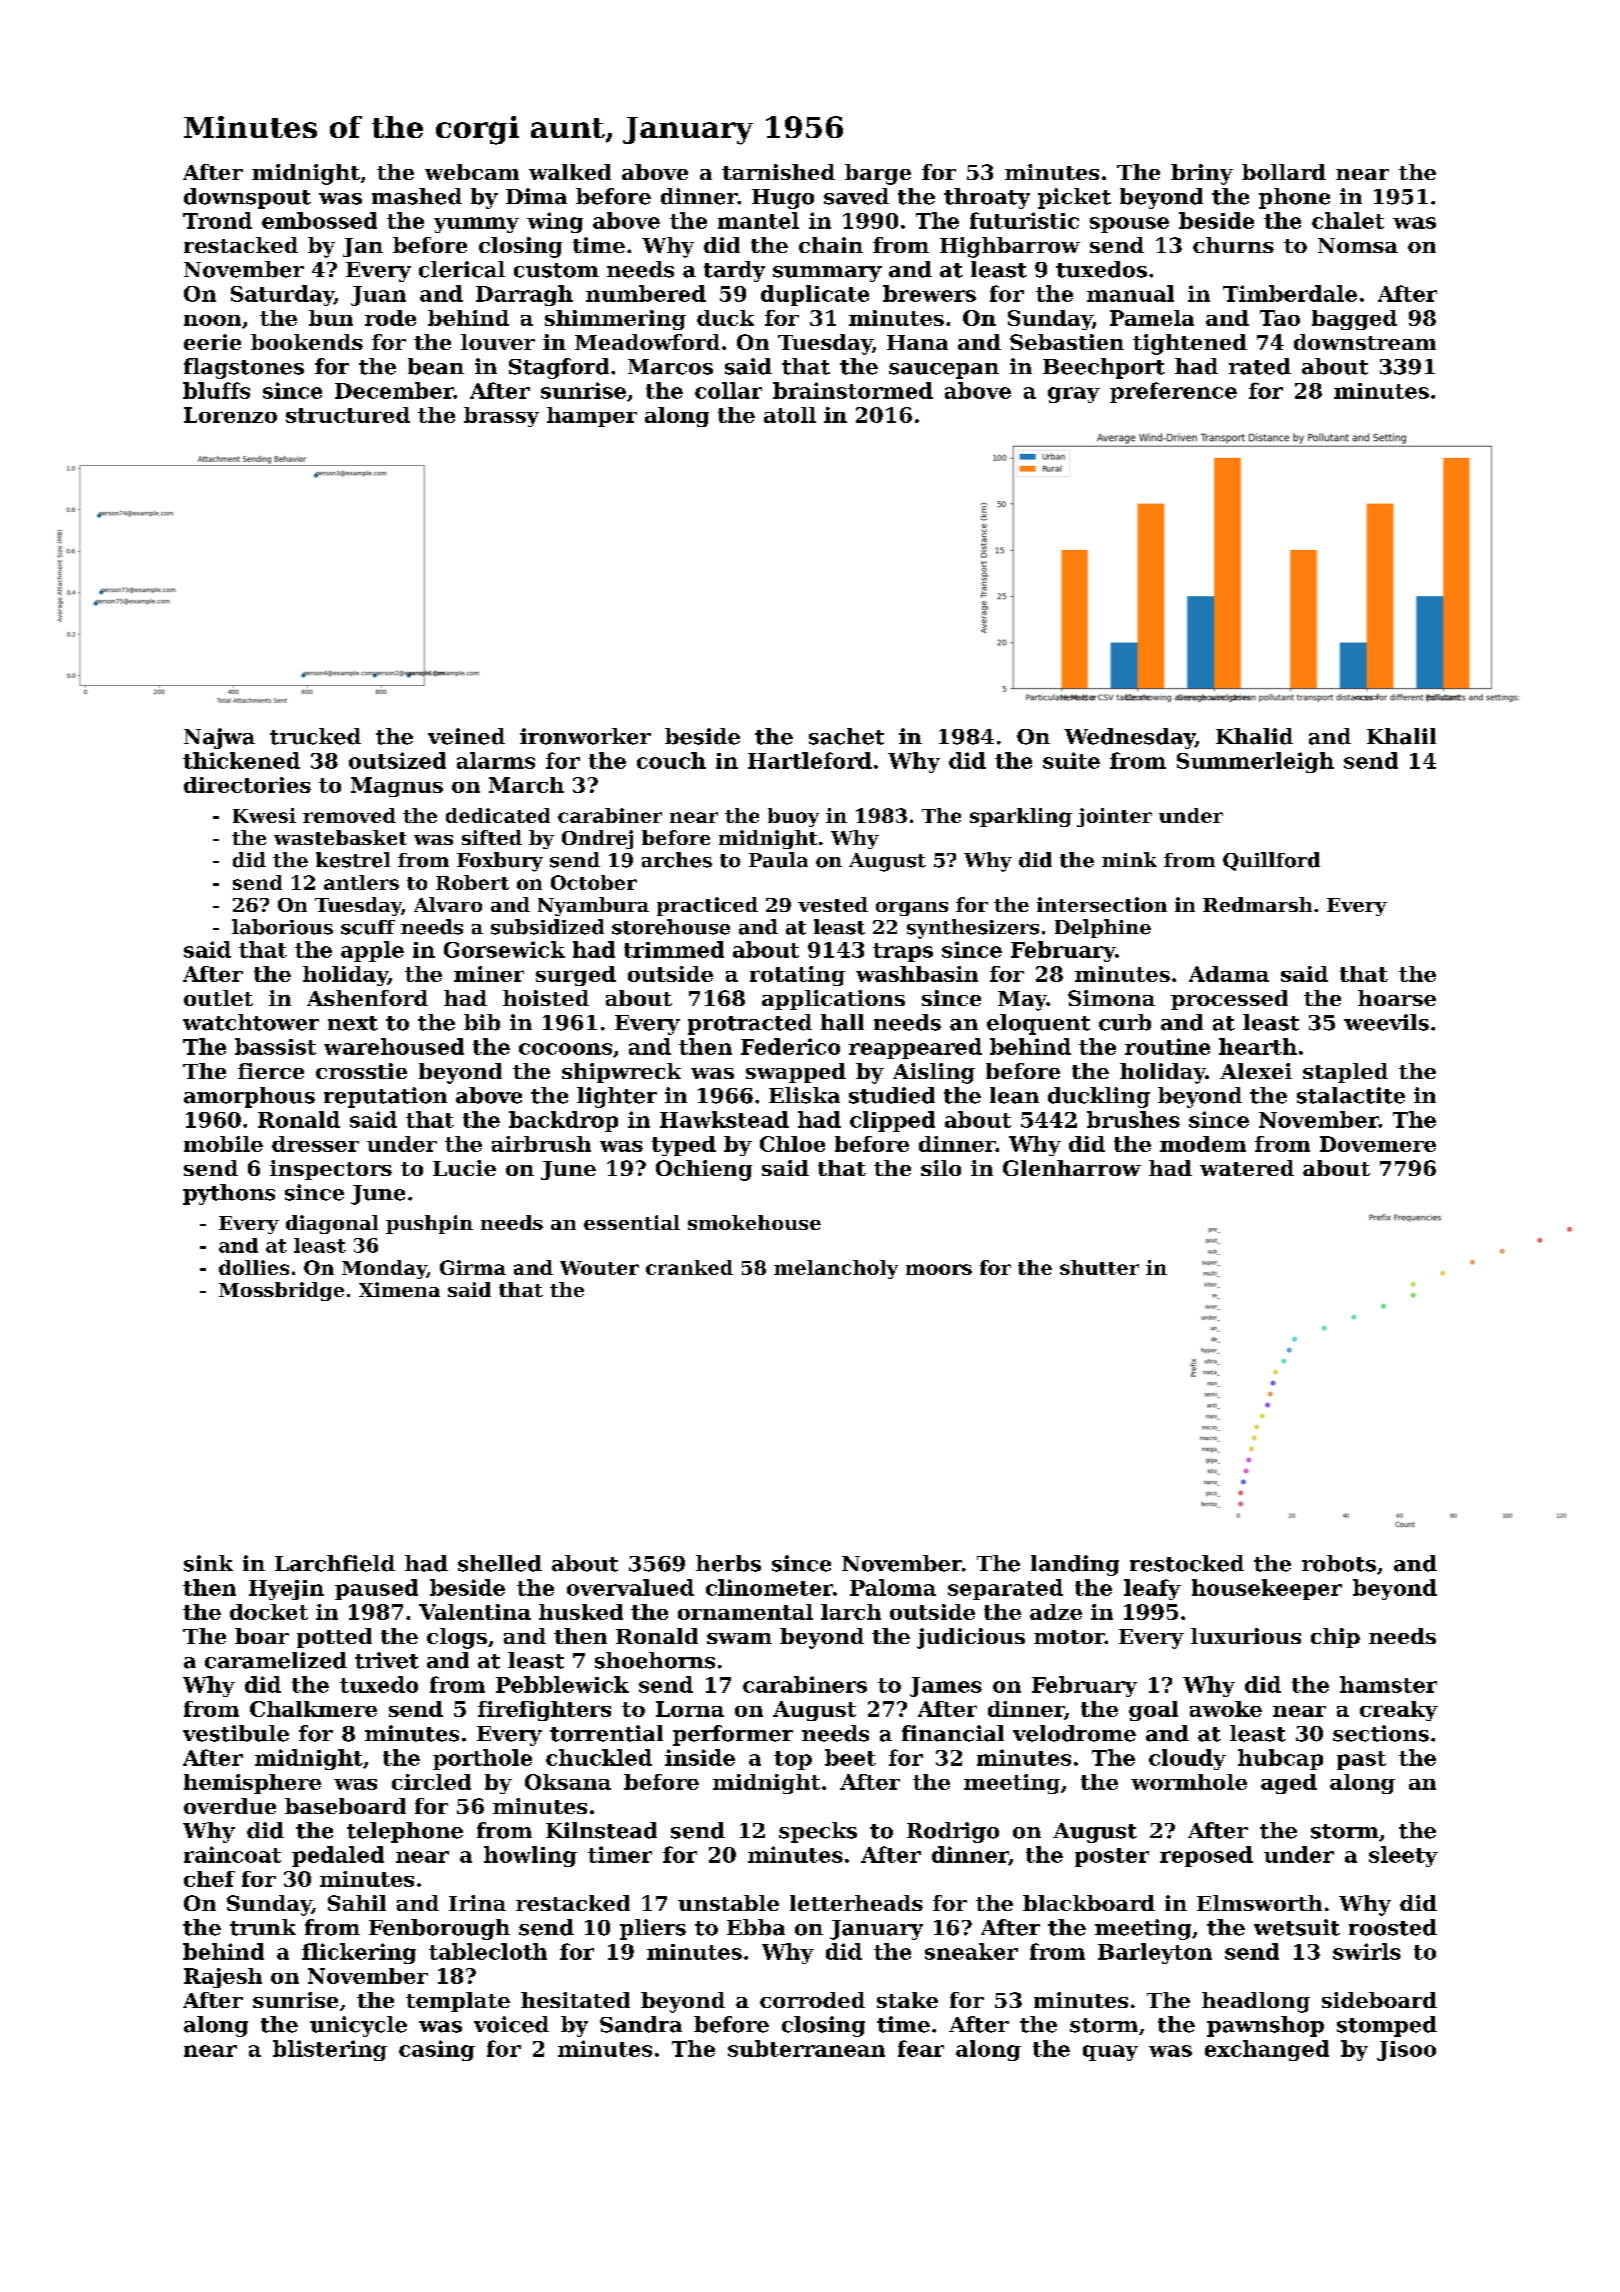  I want to click on sachet, so click(846, 736).
